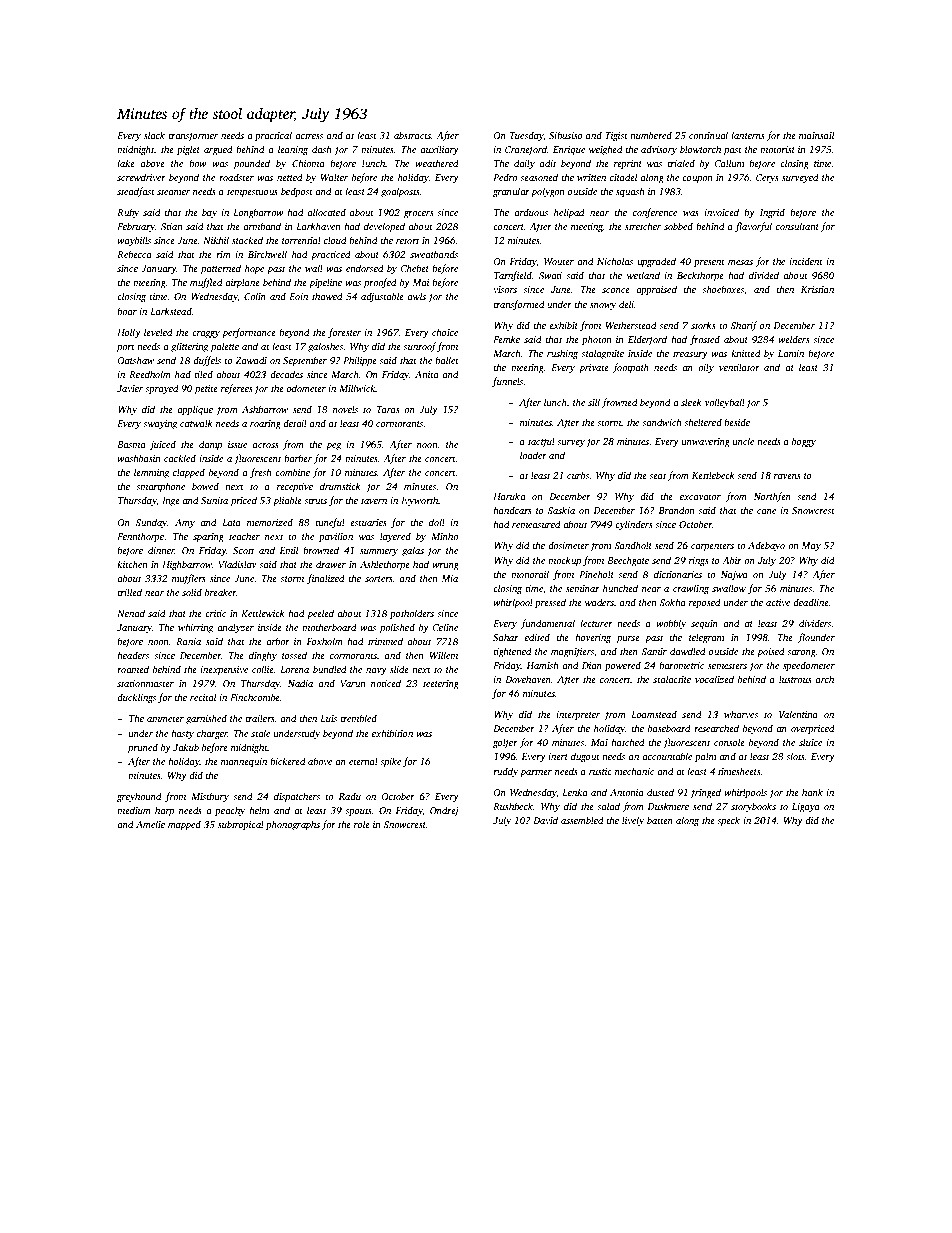  I want to click on practical, so click(273, 136).
